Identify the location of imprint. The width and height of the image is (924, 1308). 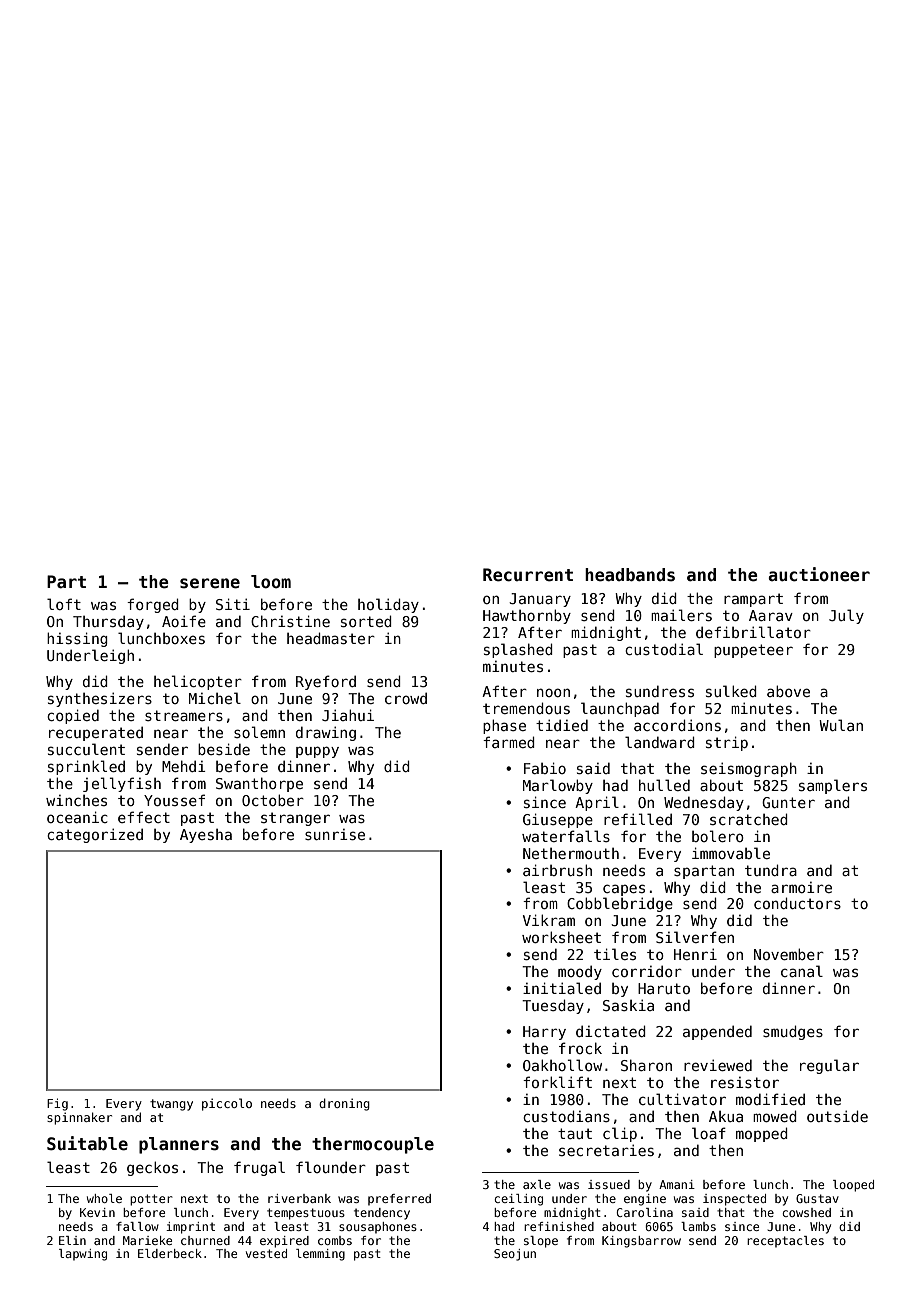
(190, 1228).
